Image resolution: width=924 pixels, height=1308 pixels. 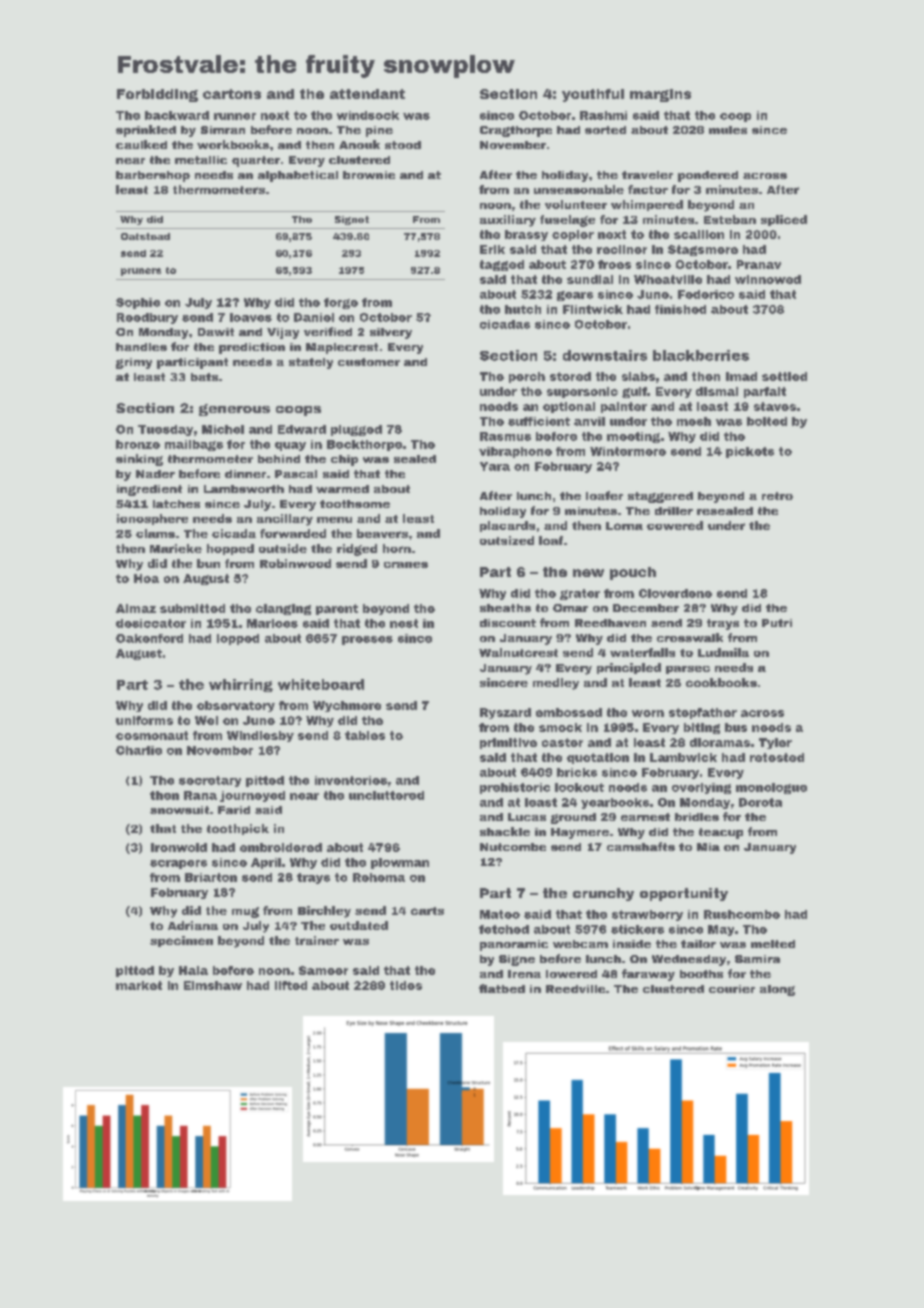 I want to click on retro, so click(x=777, y=496).
